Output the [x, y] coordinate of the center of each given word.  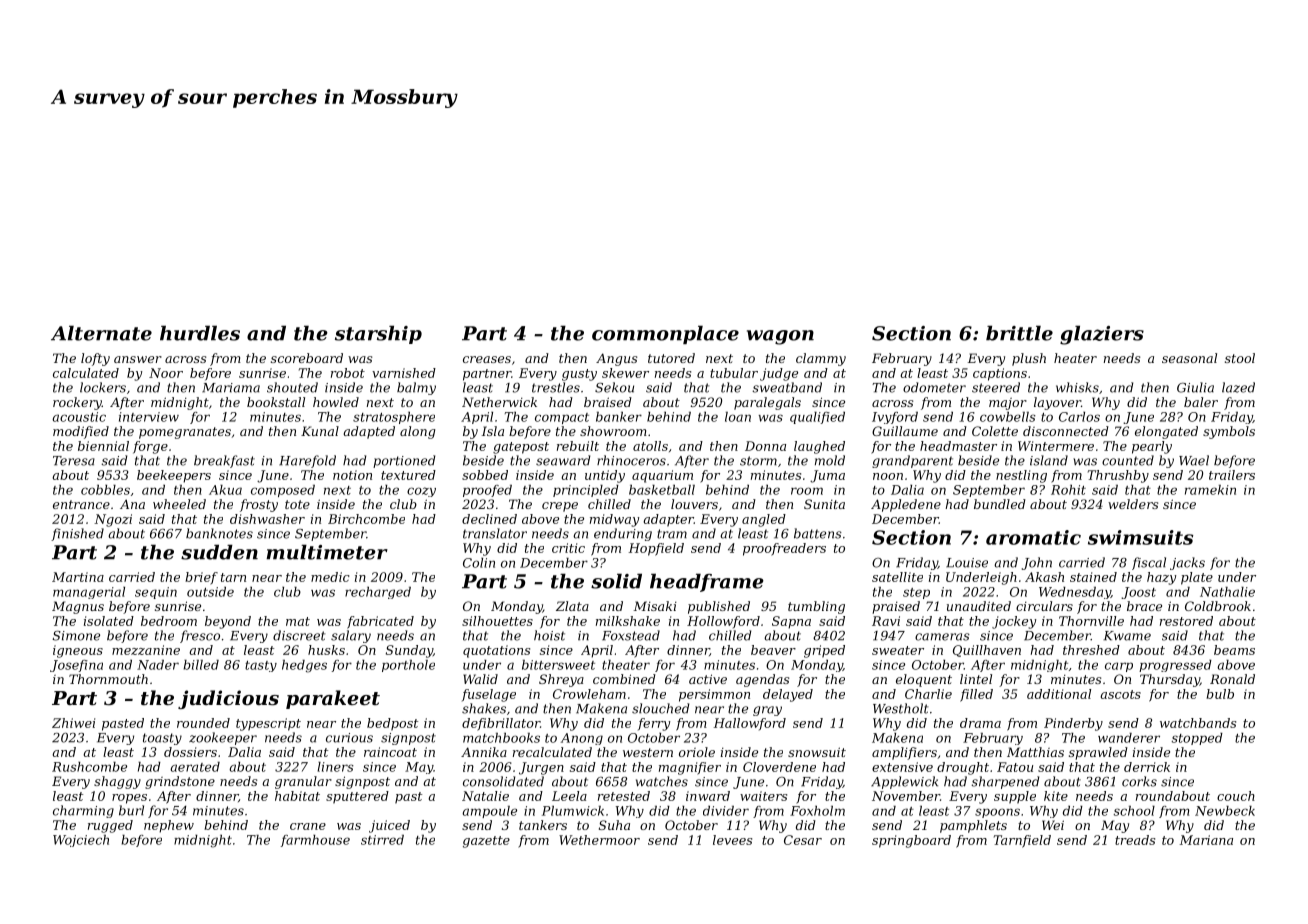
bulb [1220, 694]
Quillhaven [987, 651]
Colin [479, 563]
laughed [819, 447]
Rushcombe [89, 767]
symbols [1229, 432]
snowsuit [817, 752]
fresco [200, 636]
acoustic [79, 417]
